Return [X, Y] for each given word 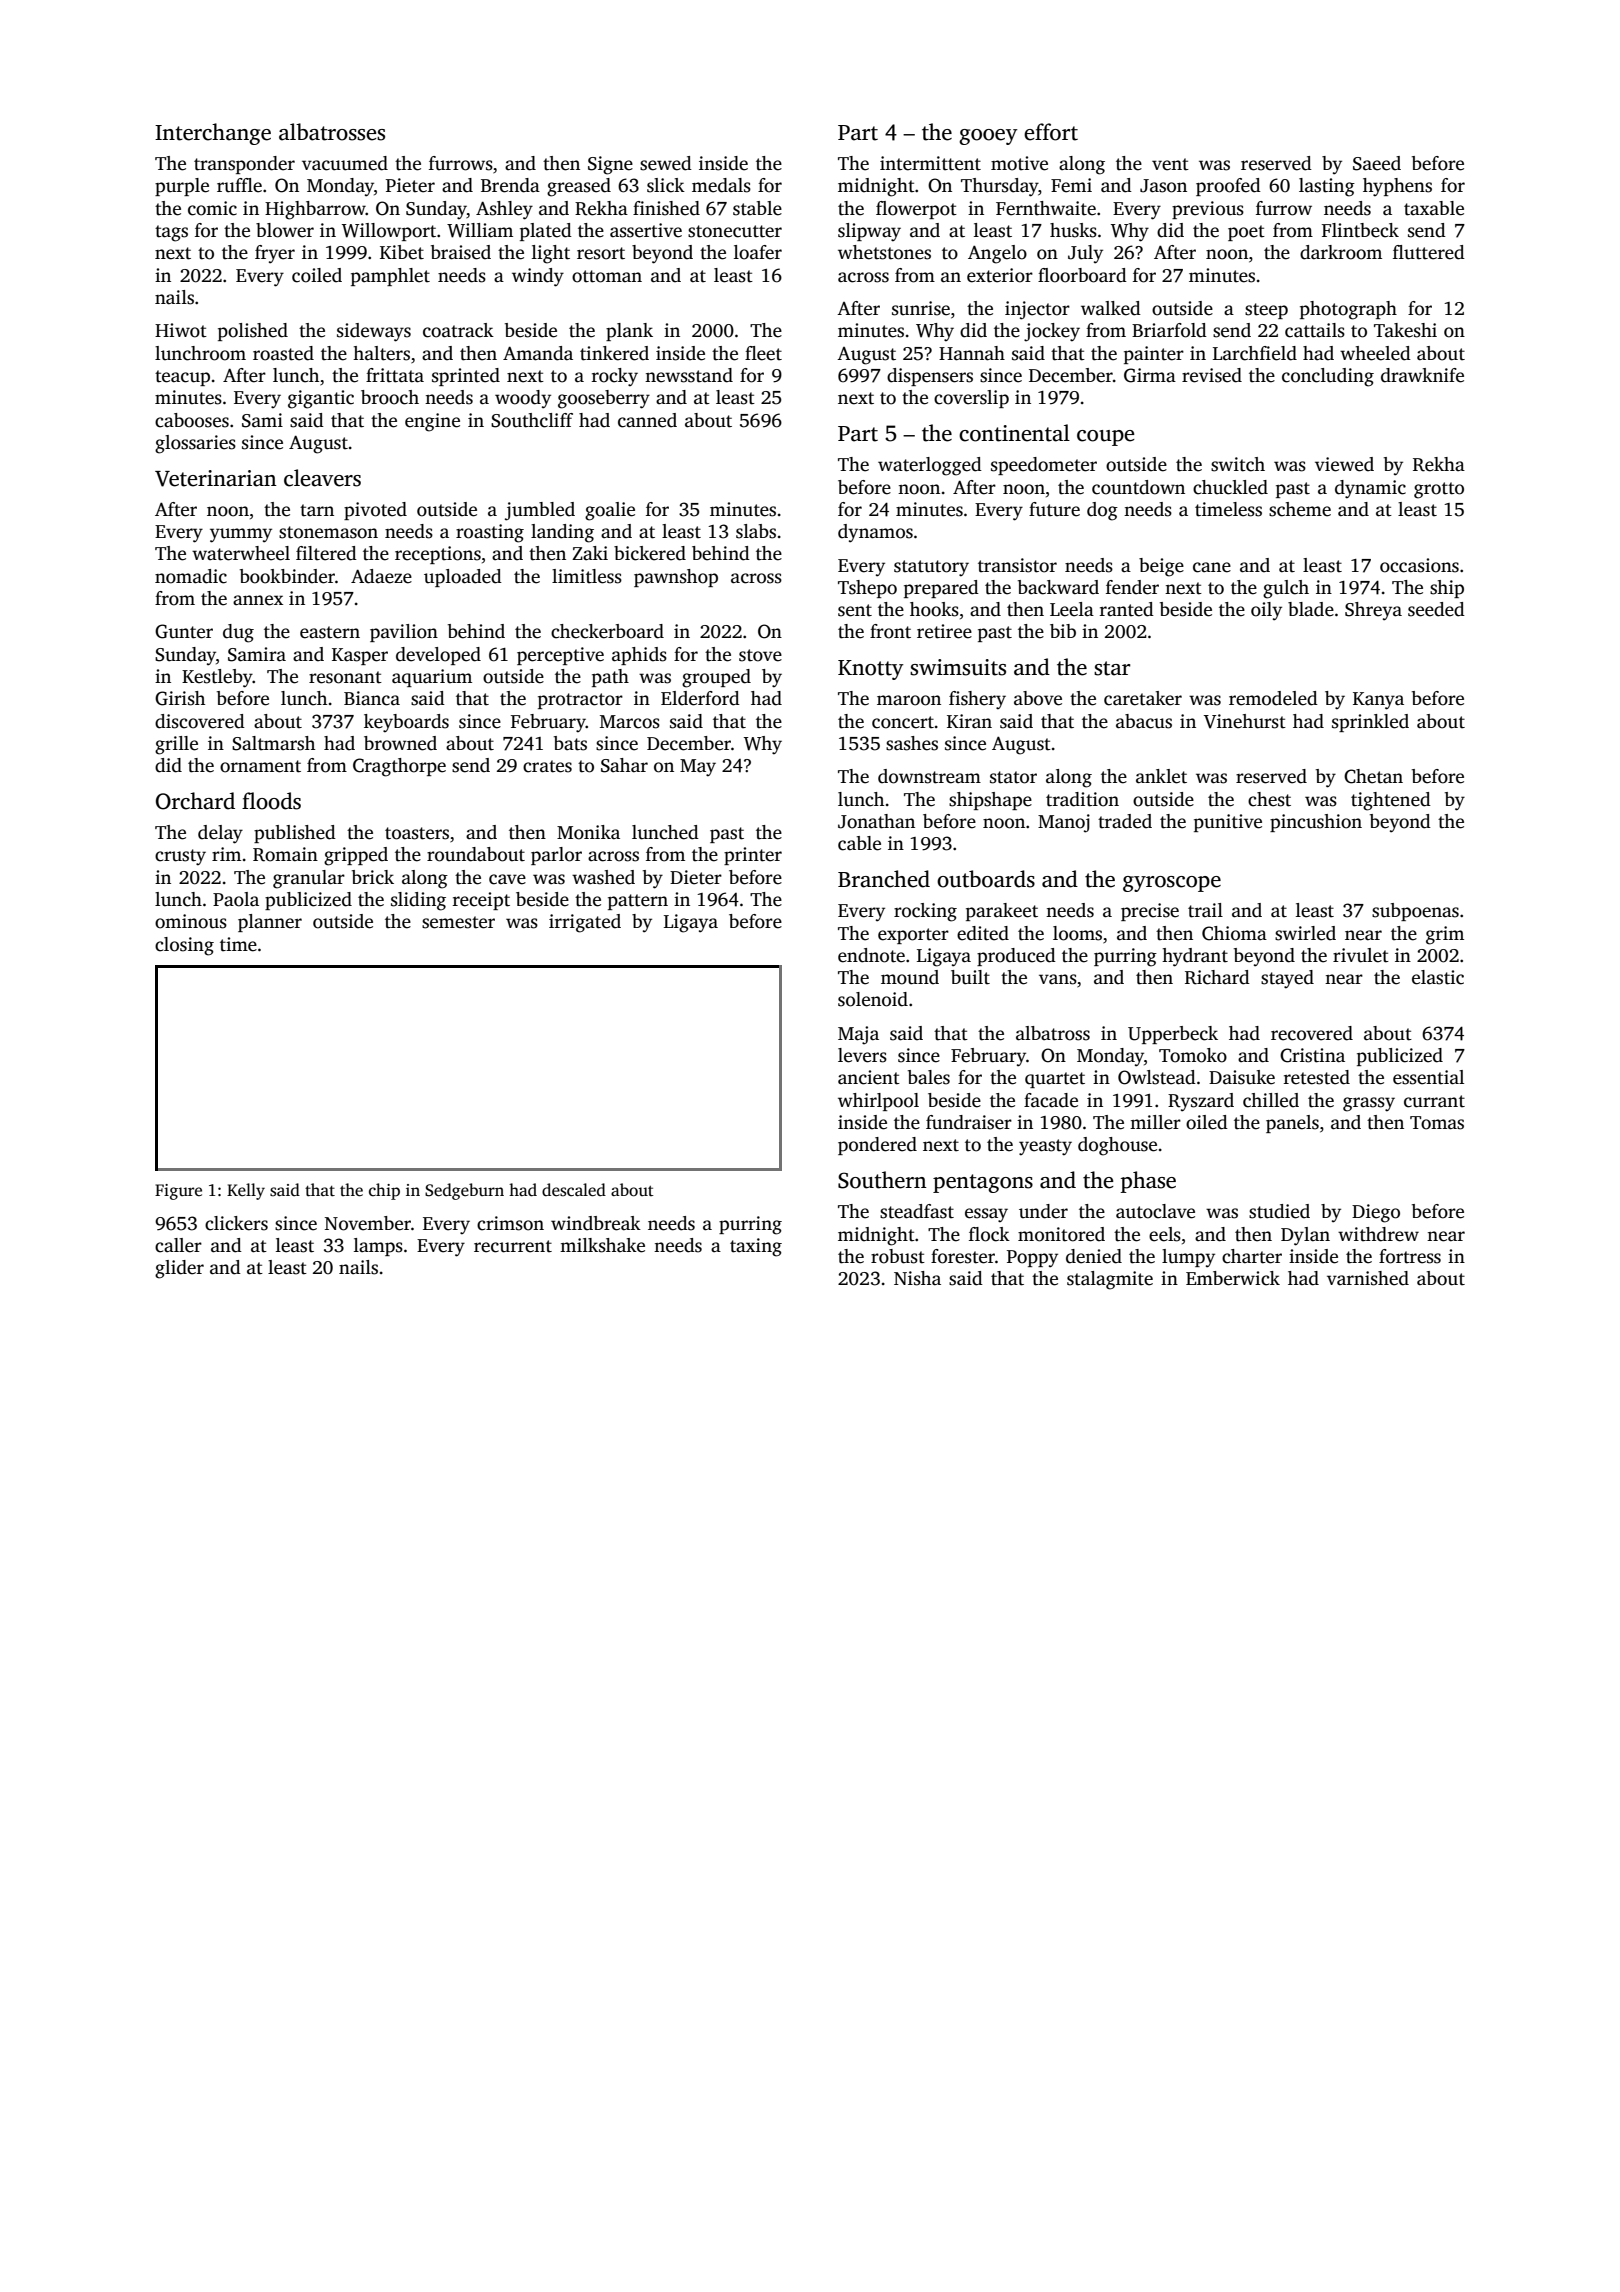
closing [184, 946]
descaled [574, 1190]
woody [523, 399]
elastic [1438, 977]
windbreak [596, 1223]
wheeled [1375, 353]
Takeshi [1405, 330]
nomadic [191, 576]
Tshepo [867, 589]
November [368, 1223]
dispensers [930, 377]
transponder [244, 165]
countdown [1138, 487]
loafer [758, 252]
